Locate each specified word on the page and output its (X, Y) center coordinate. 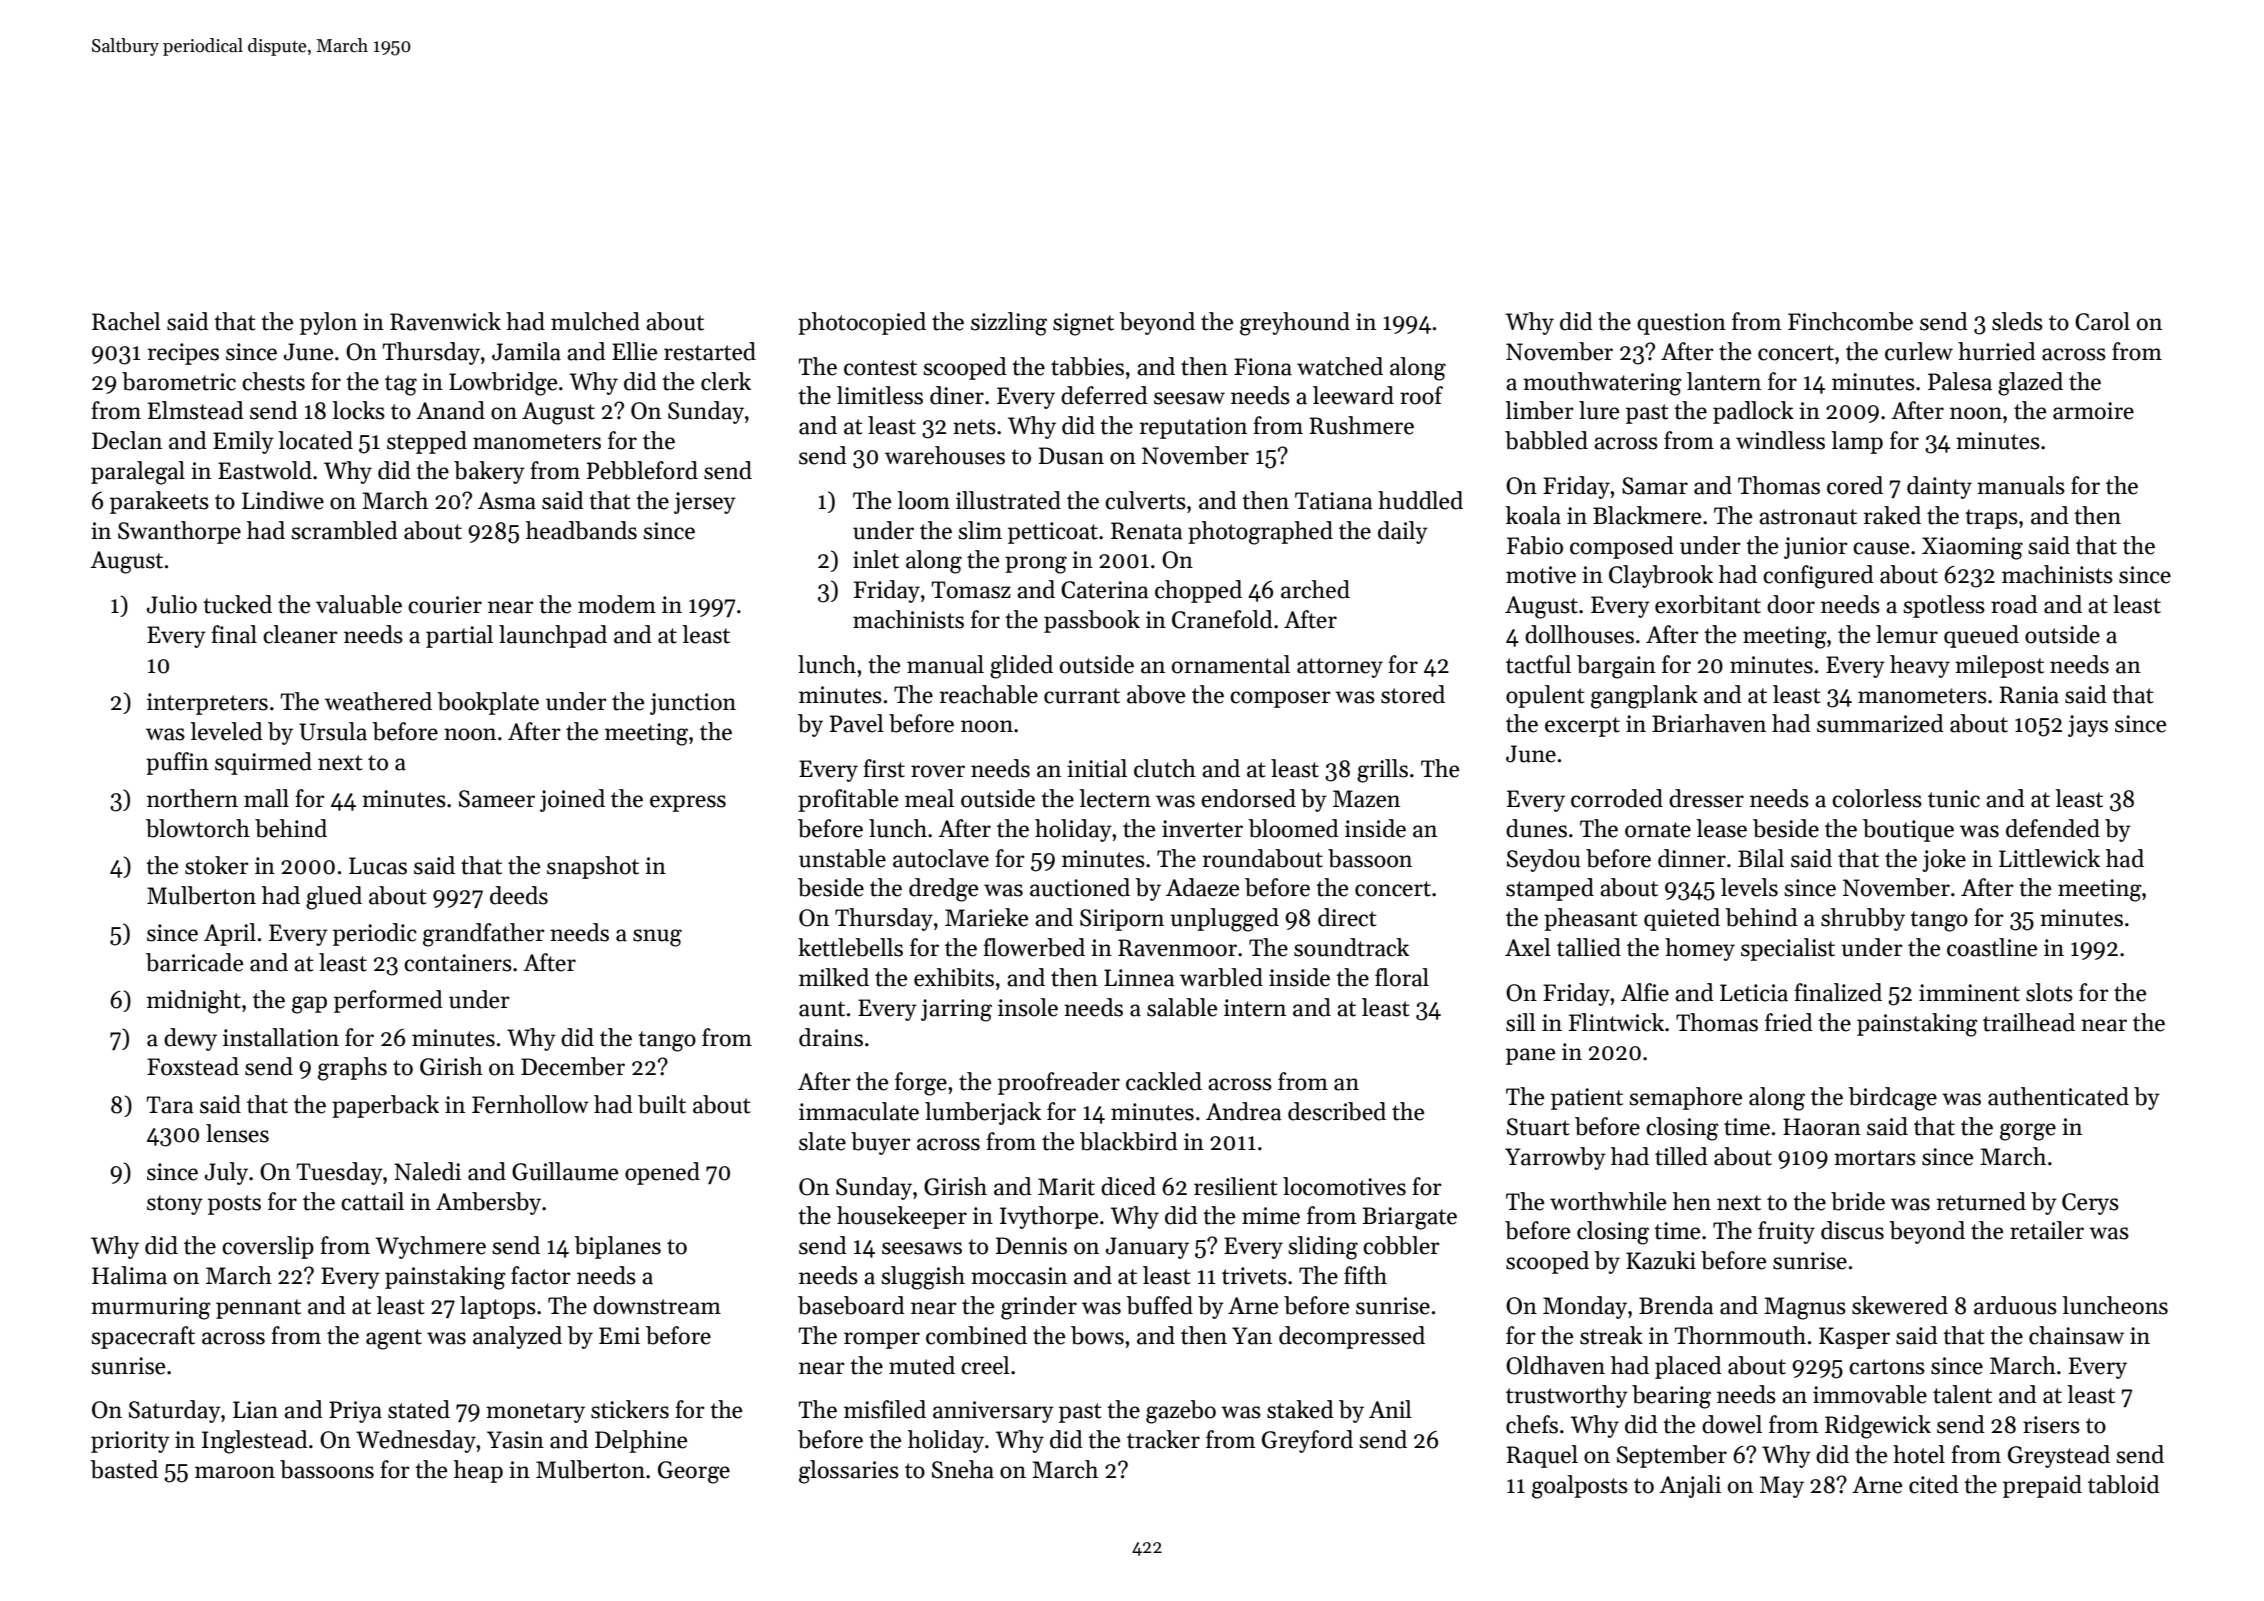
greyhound (1295, 324)
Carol (2102, 321)
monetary (535, 1413)
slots (2049, 992)
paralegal (138, 473)
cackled (1164, 1081)
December (573, 1066)
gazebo (1181, 1412)
